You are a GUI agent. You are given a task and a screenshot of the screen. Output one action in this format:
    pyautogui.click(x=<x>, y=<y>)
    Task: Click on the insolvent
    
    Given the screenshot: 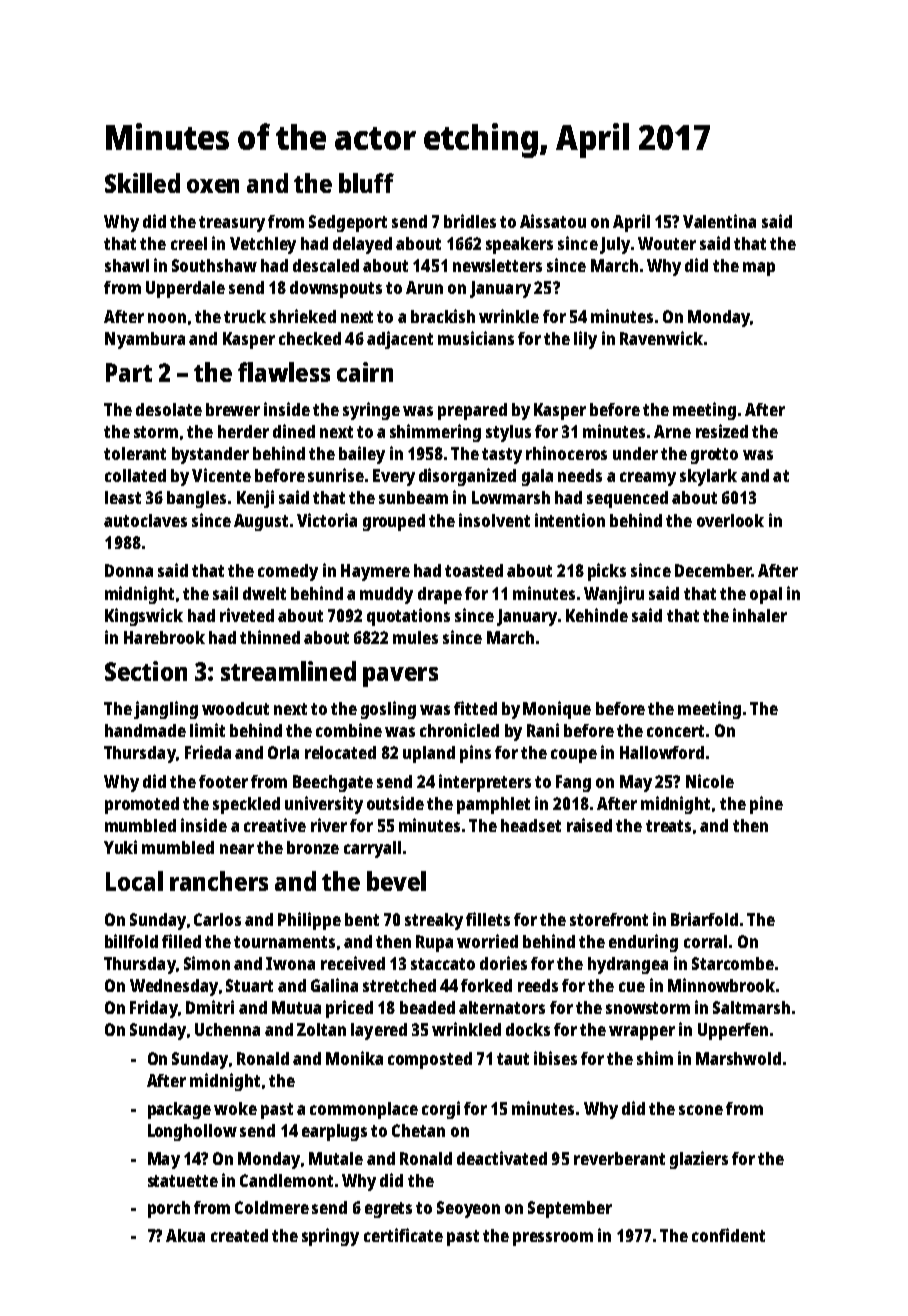 What is the action you would take?
    pyautogui.click(x=494, y=520)
